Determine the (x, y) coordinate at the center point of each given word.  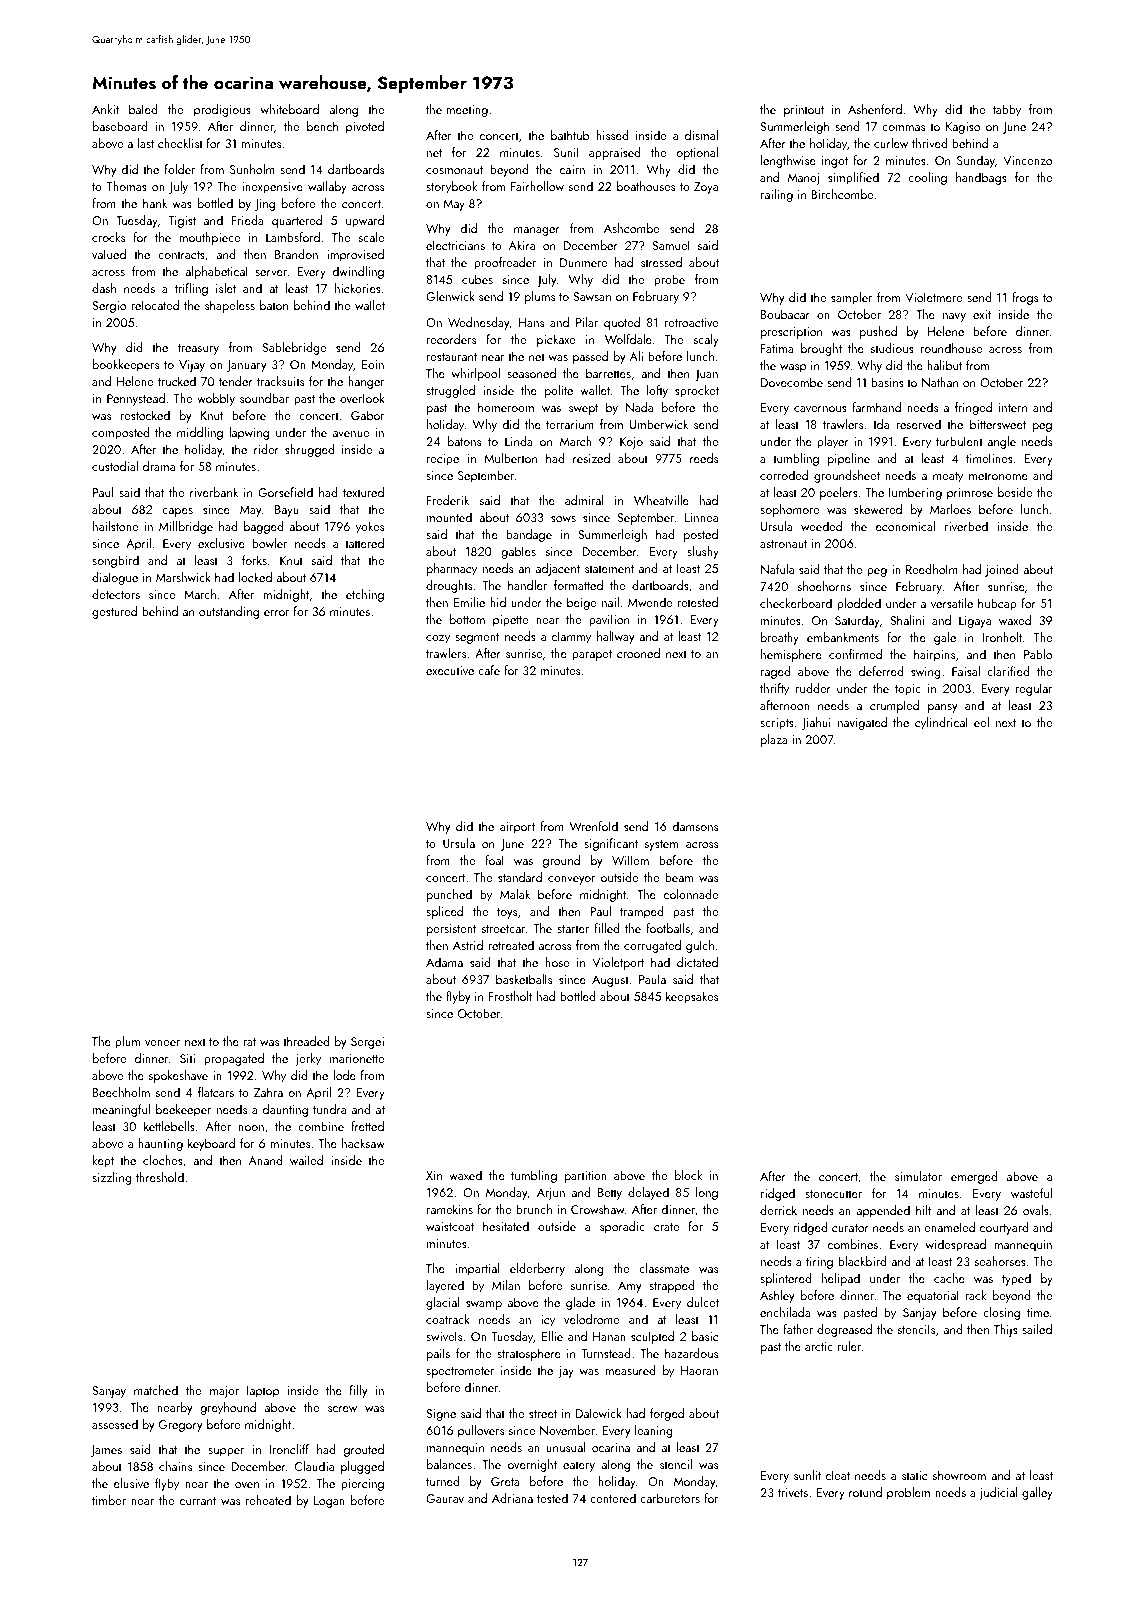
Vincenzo (1027, 160)
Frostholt (510, 996)
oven (247, 1485)
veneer (162, 1043)
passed (590, 357)
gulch (700, 946)
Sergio (109, 307)
